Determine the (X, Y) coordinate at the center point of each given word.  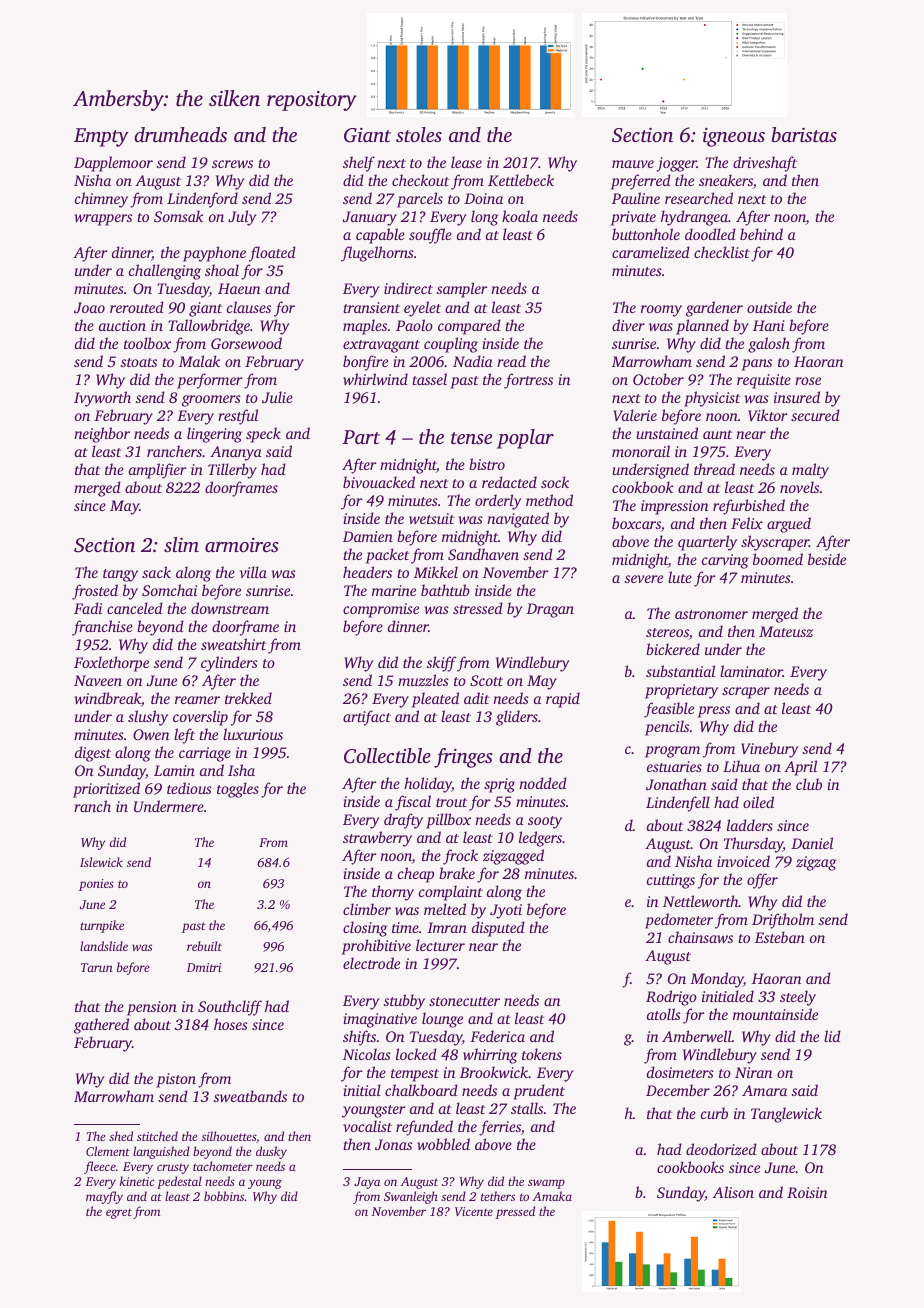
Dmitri (204, 967)
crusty (173, 1168)
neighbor (102, 435)
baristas (804, 134)
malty (810, 471)
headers (367, 572)
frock (460, 857)
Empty (101, 137)
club (809, 784)
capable (380, 236)
